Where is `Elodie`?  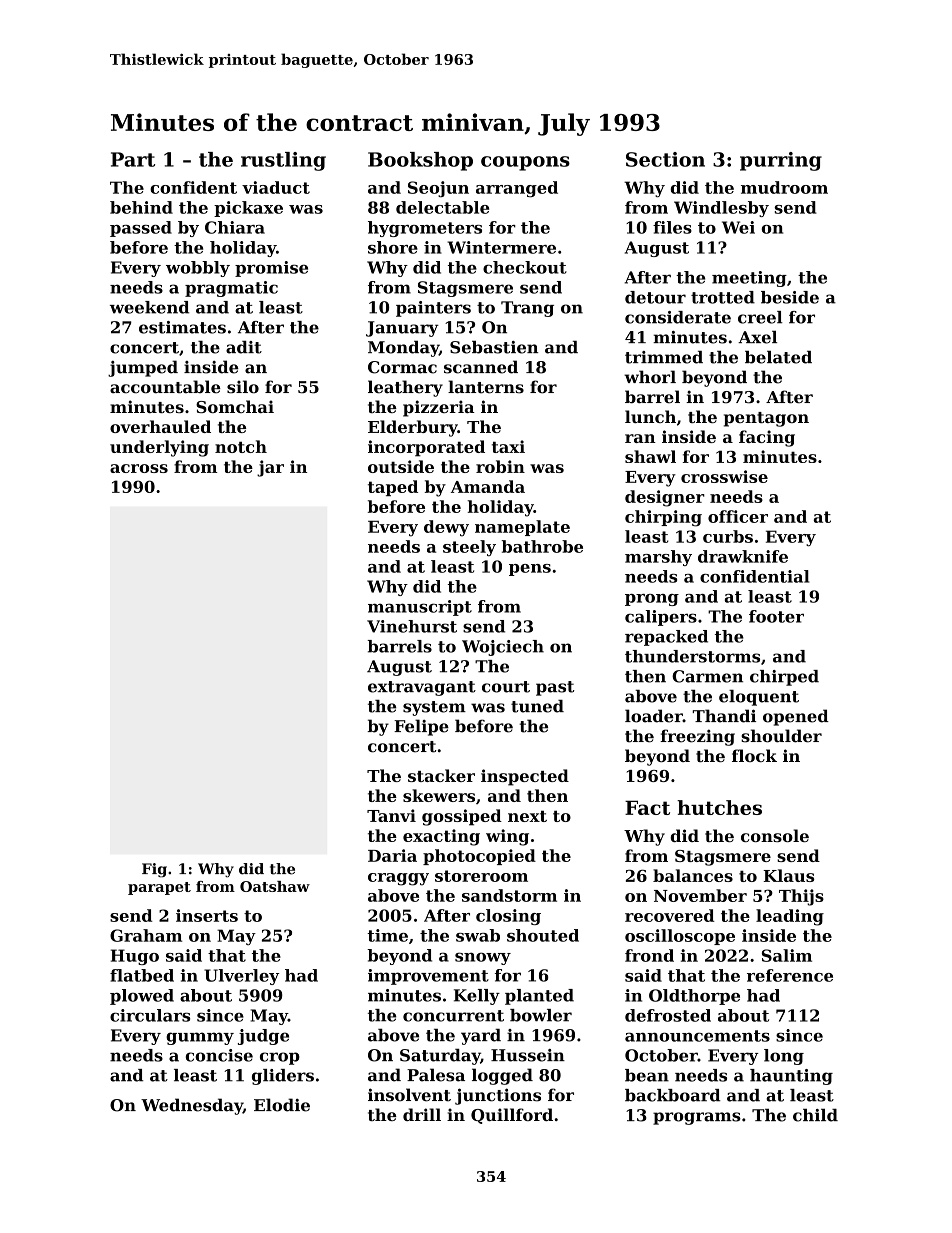
Elodie is located at coordinates (282, 1105).
